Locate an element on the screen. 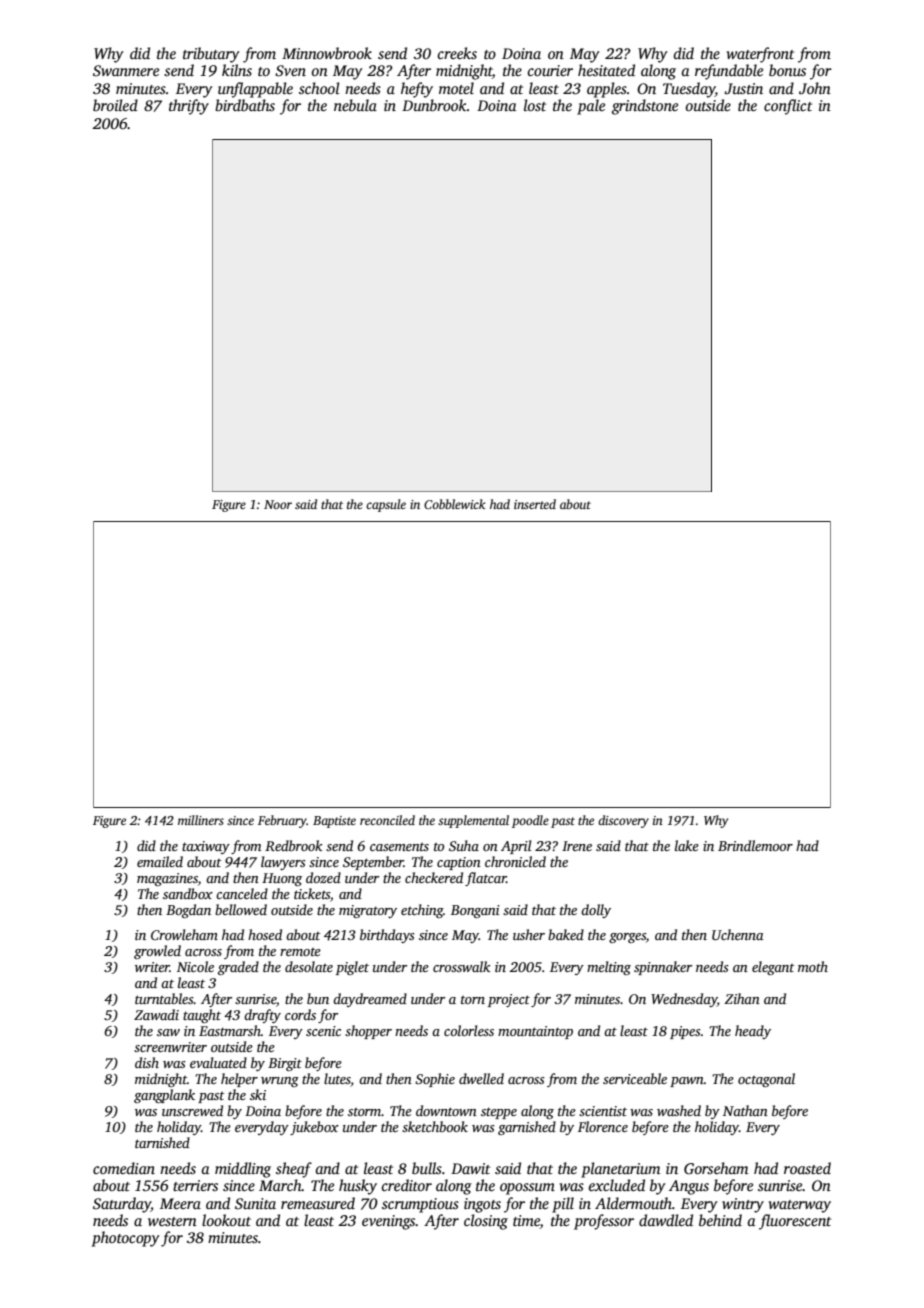 The width and height of the screenshot is (924, 1308). Sophie is located at coordinates (435, 1080).
